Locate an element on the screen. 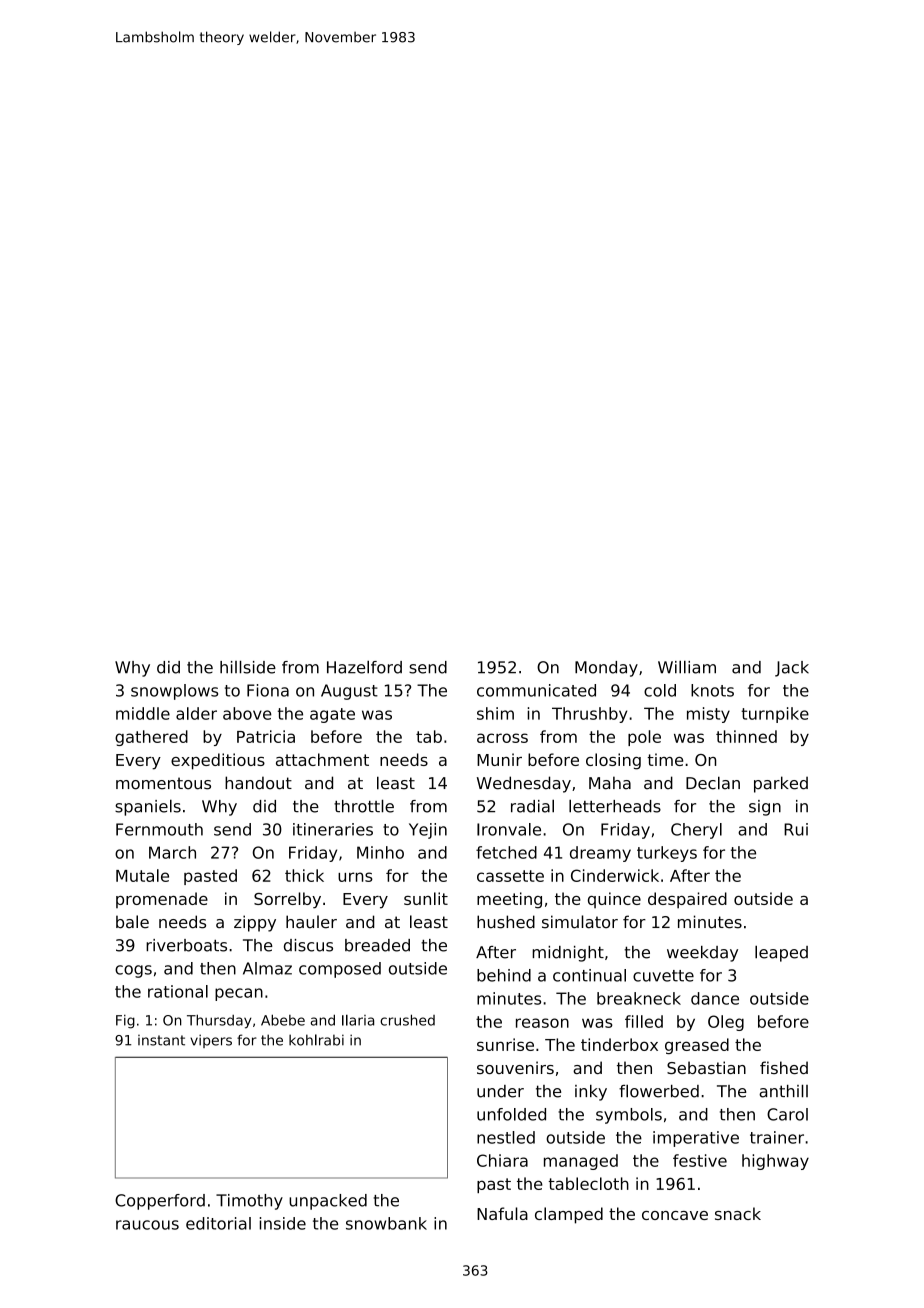 The width and height of the screenshot is (924, 1308). alder is located at coordinates (196, 713).
